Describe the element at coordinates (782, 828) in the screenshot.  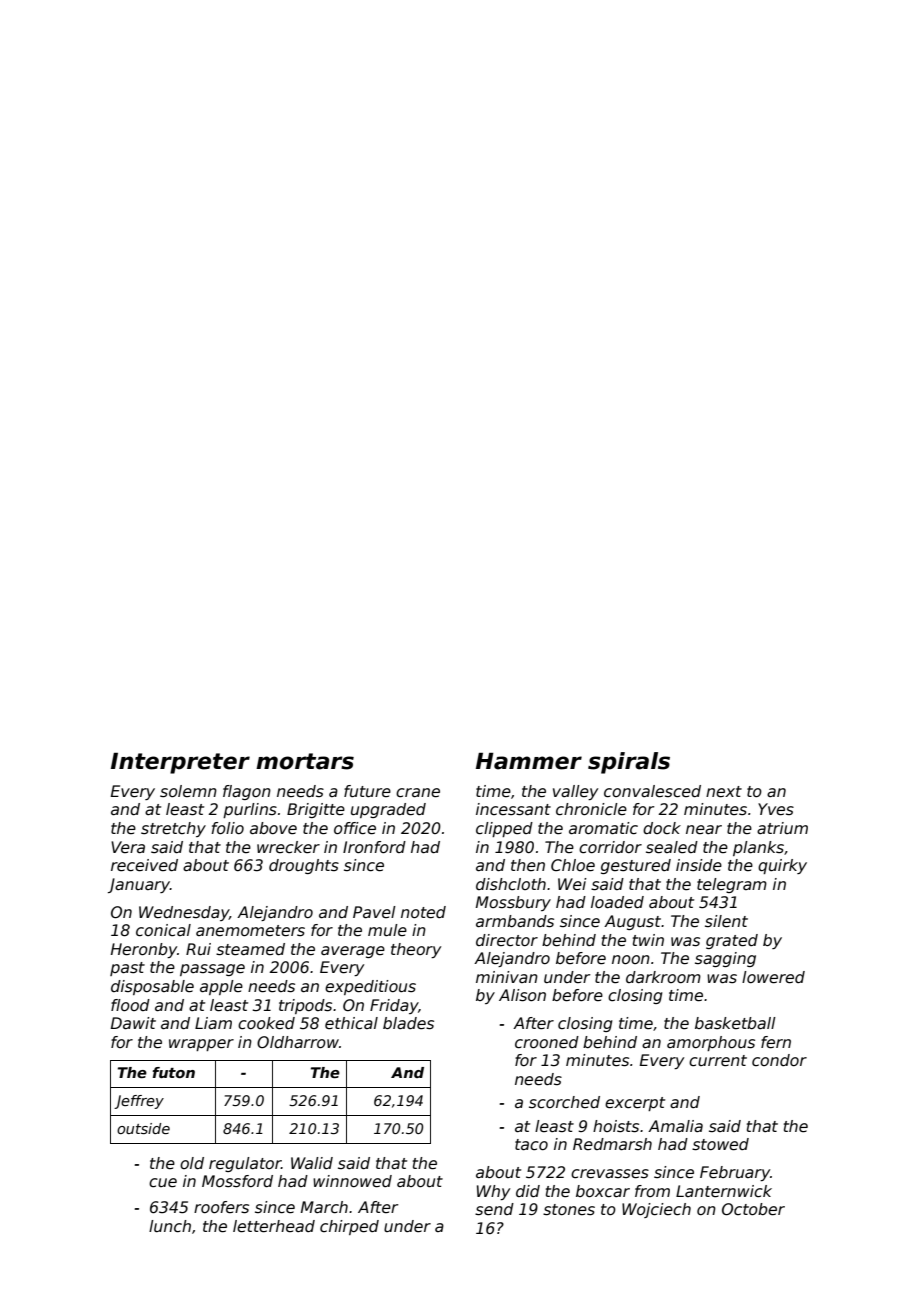
I see `atrium` at that location.
